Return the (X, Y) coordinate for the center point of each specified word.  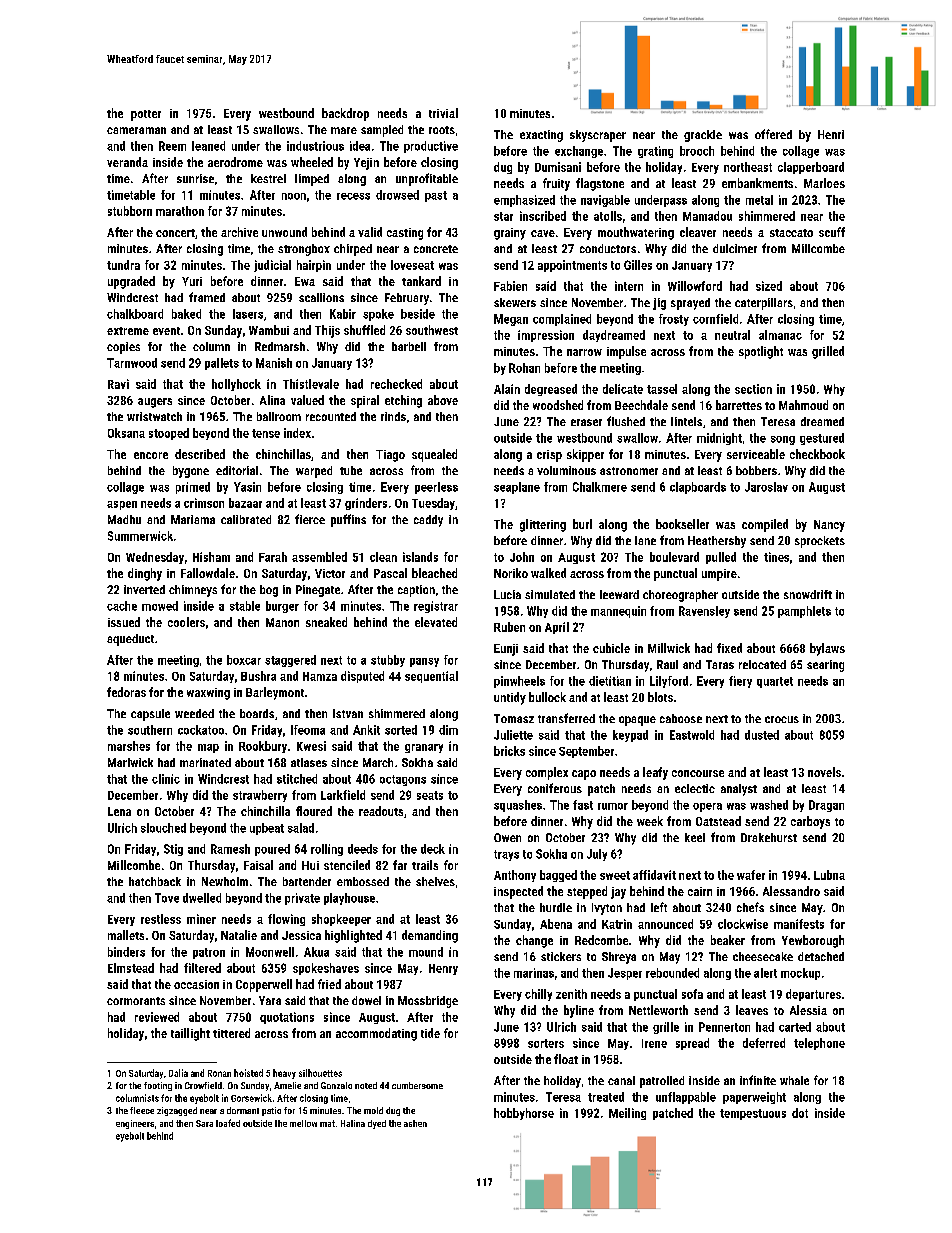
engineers (135, 1124)
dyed (377, 1124)
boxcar (244, 660)
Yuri (192, 281)
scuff (832, 232)
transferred (566, 718)
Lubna (829, 875)
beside (418, 314)
